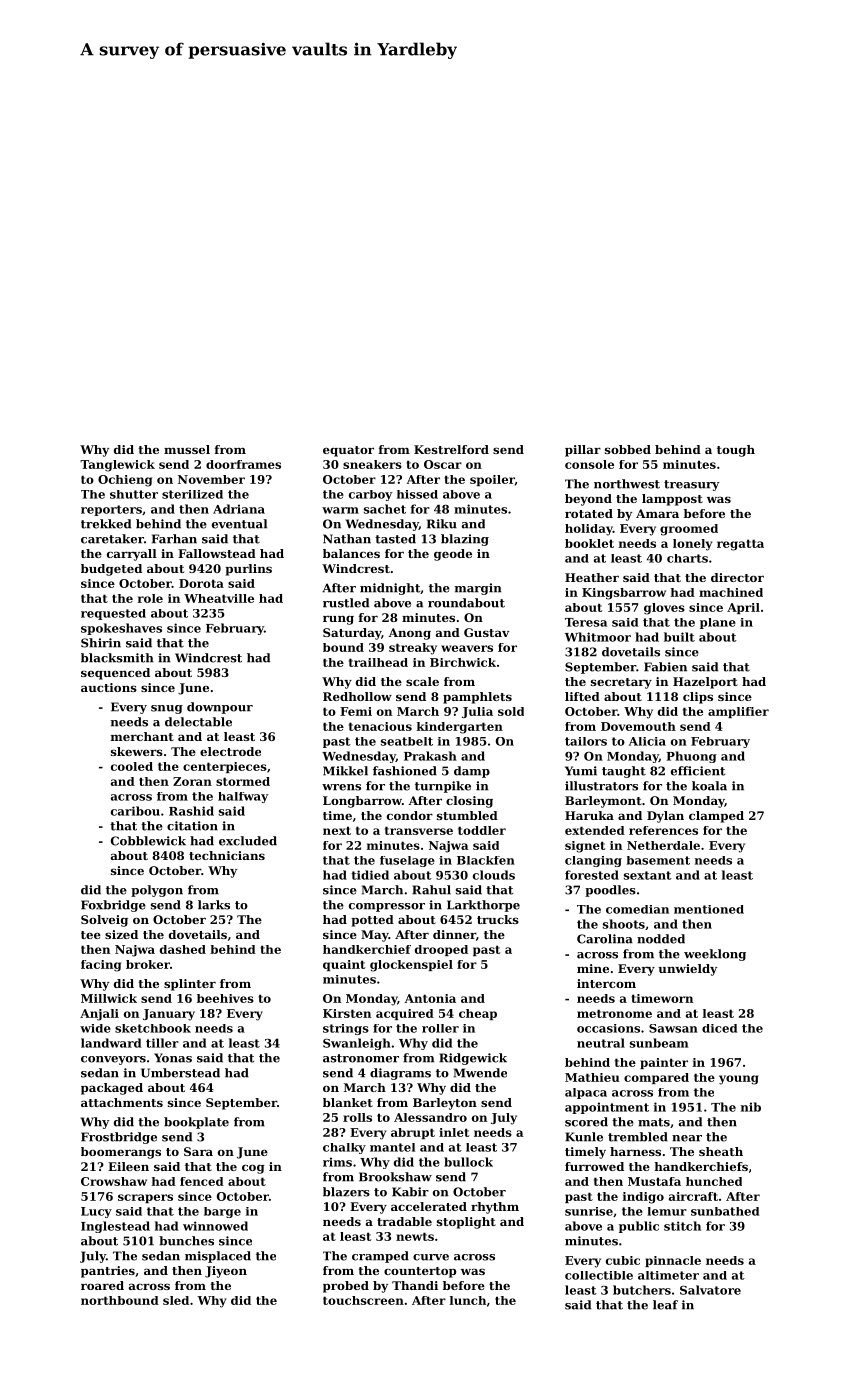  What do you see at coordinates (628, 449) in the screenshot?
I see `sobbed` at bounding box center [628, 449].
